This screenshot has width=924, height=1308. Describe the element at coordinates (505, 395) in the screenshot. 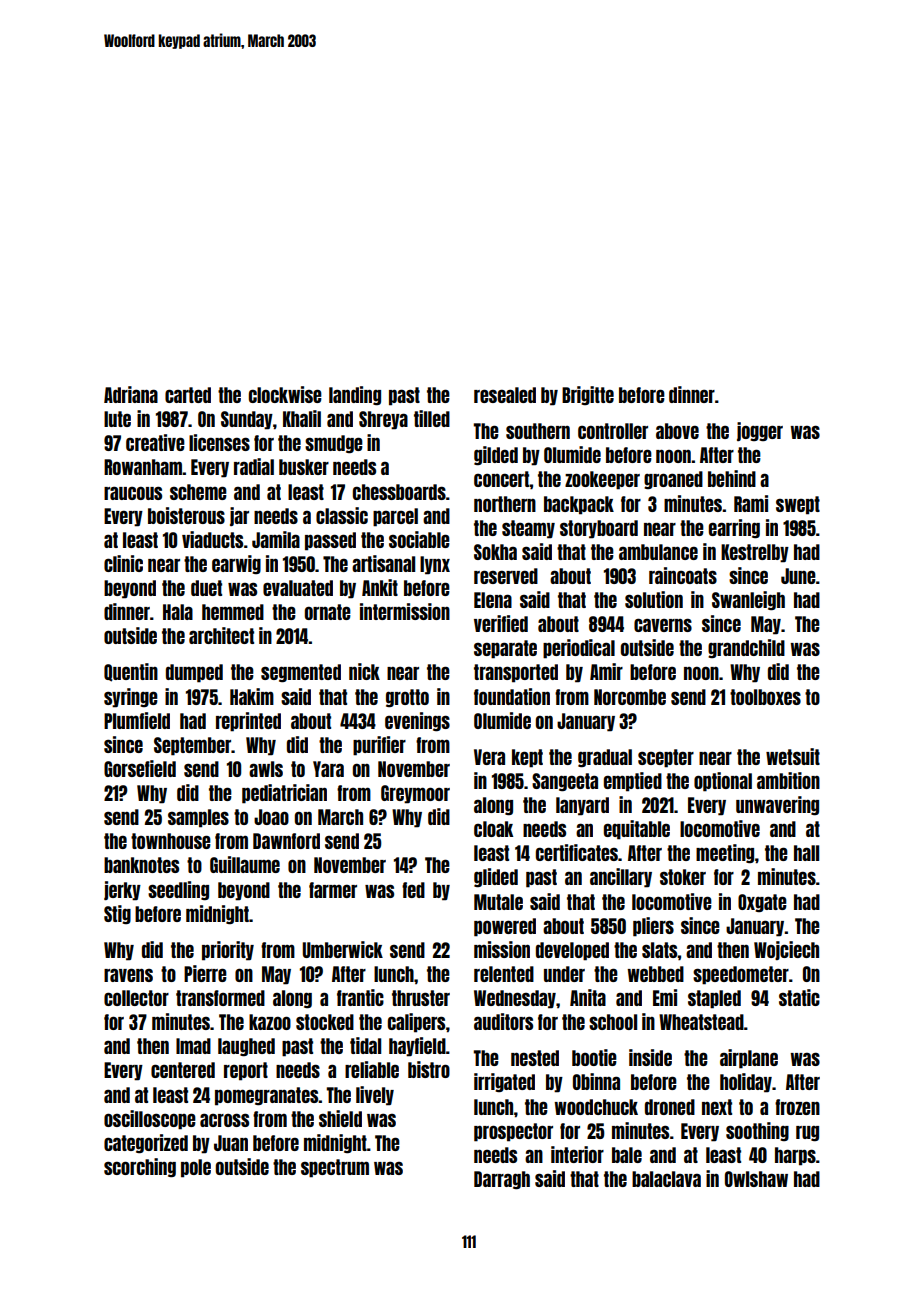

I see `resealed` at that location.
